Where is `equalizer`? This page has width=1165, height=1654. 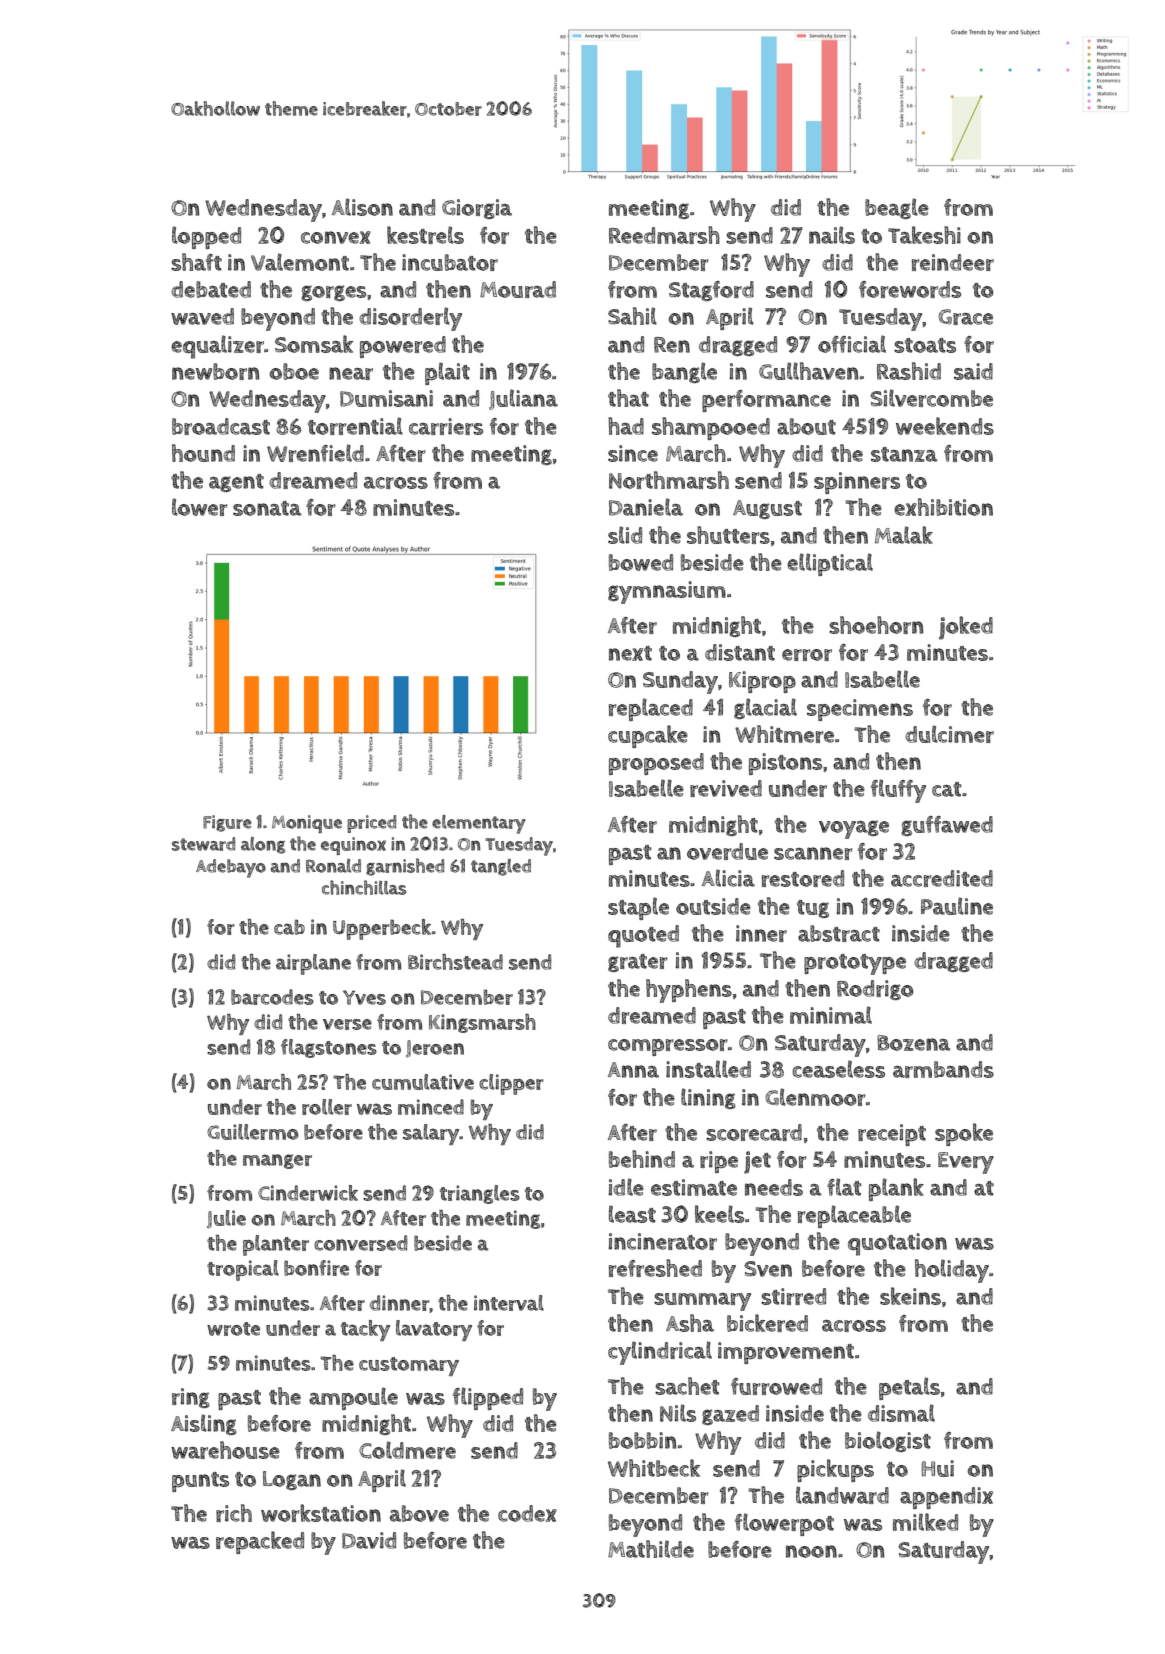
equalizer is located at coordinates (217, 347).
